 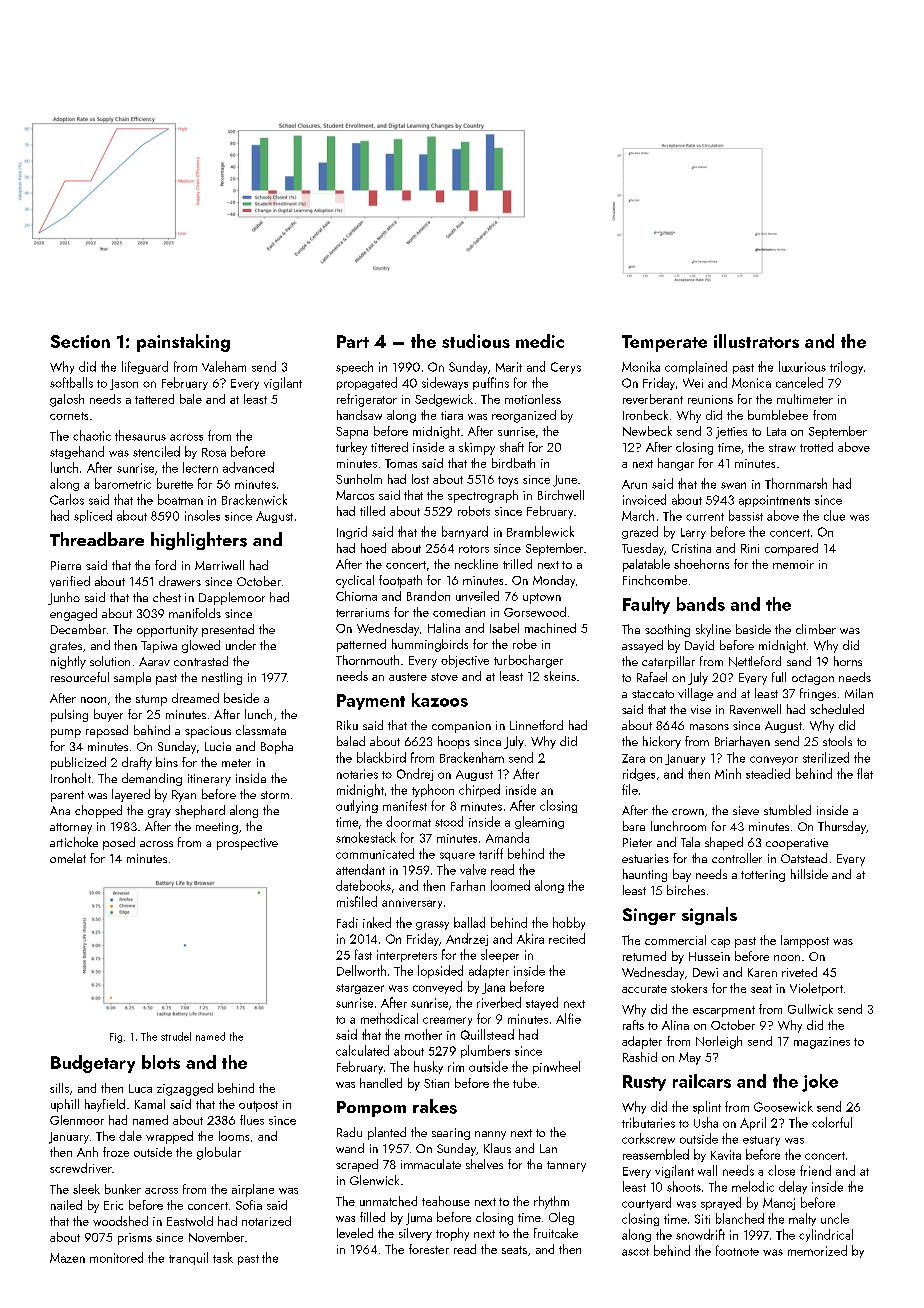 What do you see at coordinates (232, 598) in the document?
I see `Dapplemoor` at bounding box center [232, 598].
